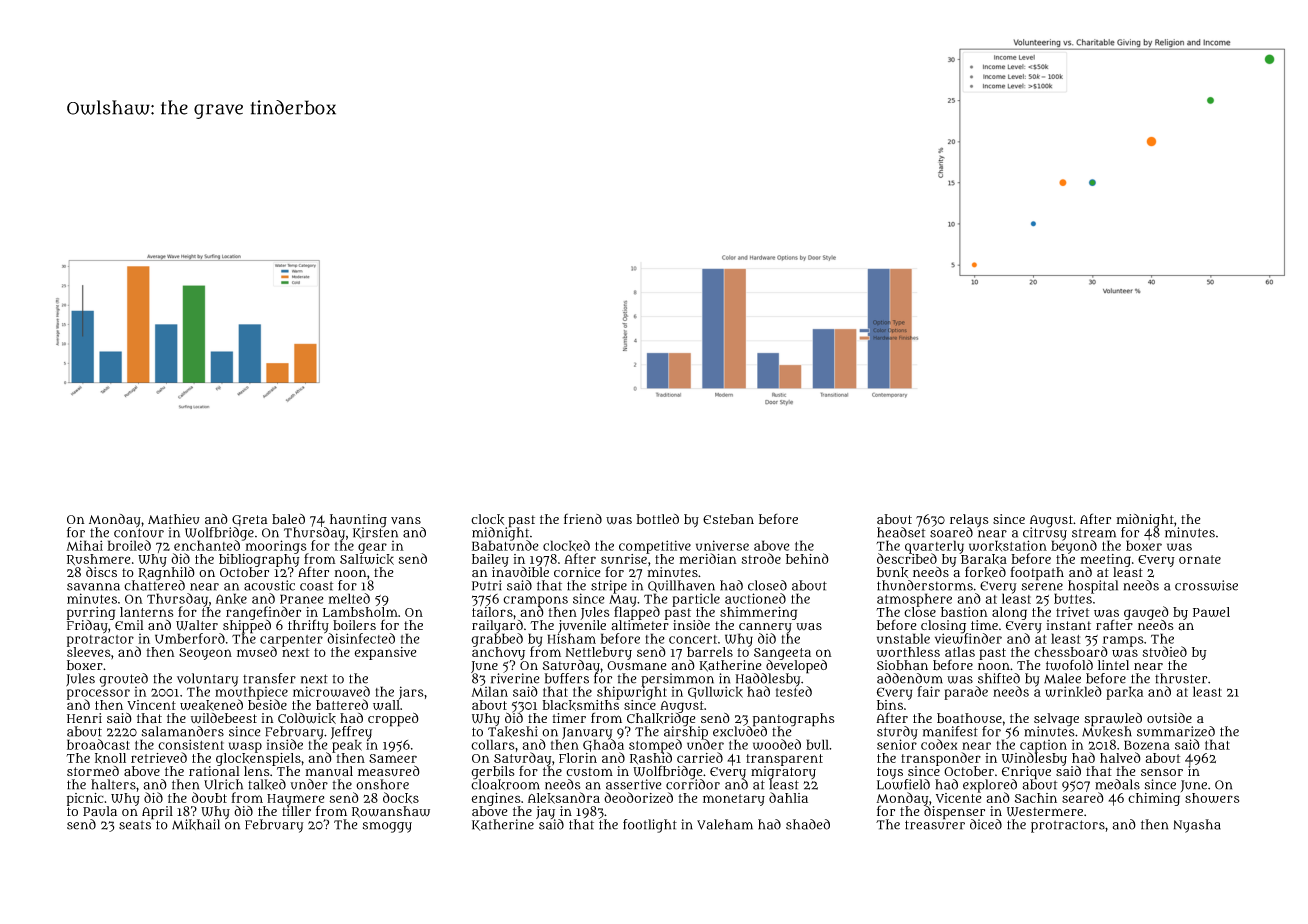  Describe the element at coordinates (358, 520) in the screenshot. I see `haunting` at that location.
